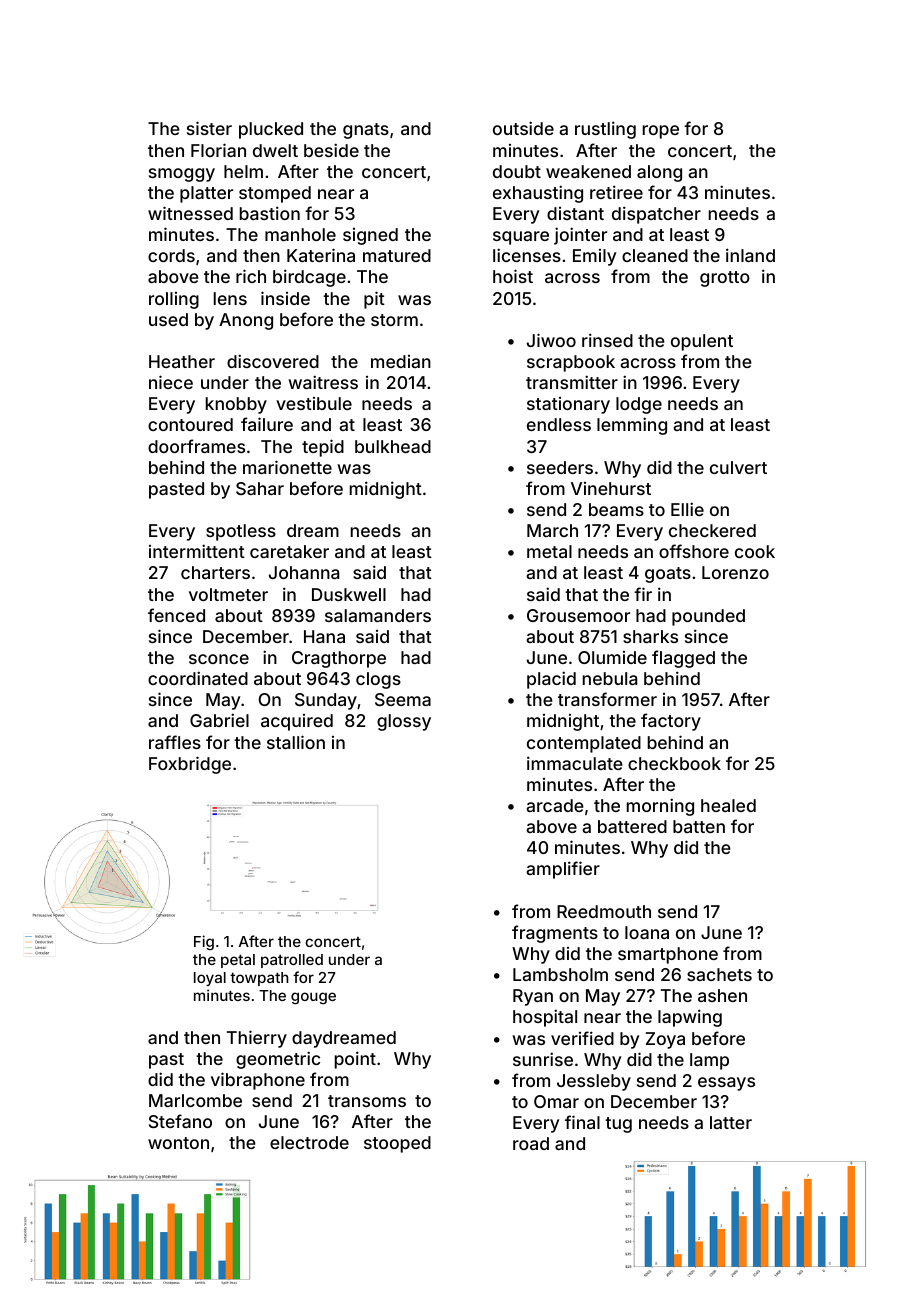 This page has width=924, height=1311. I want to click on cleaned, so click(655, 255).
